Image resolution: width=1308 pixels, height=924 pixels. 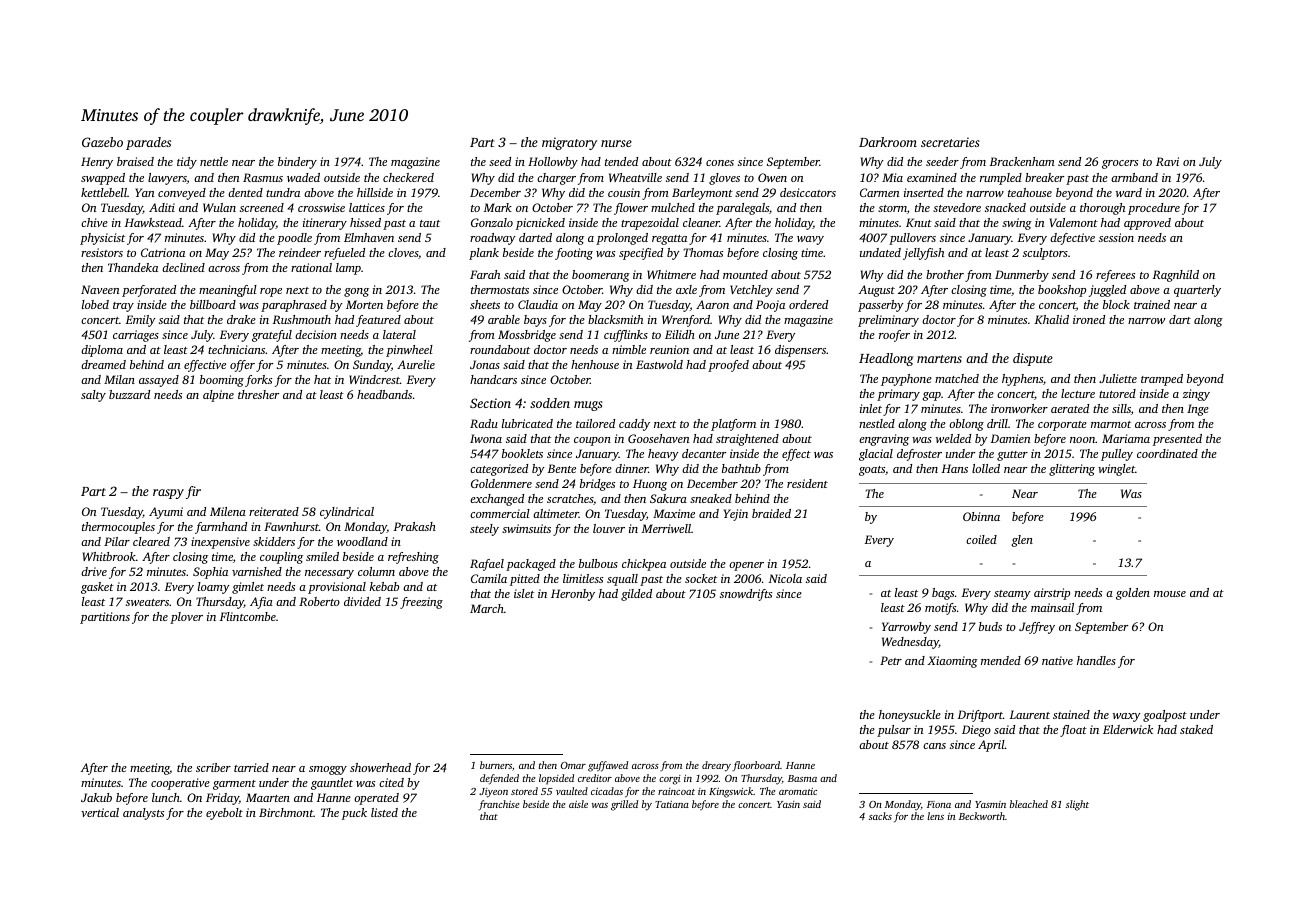 I want to click on migratory, so click(x=569, y=143).
